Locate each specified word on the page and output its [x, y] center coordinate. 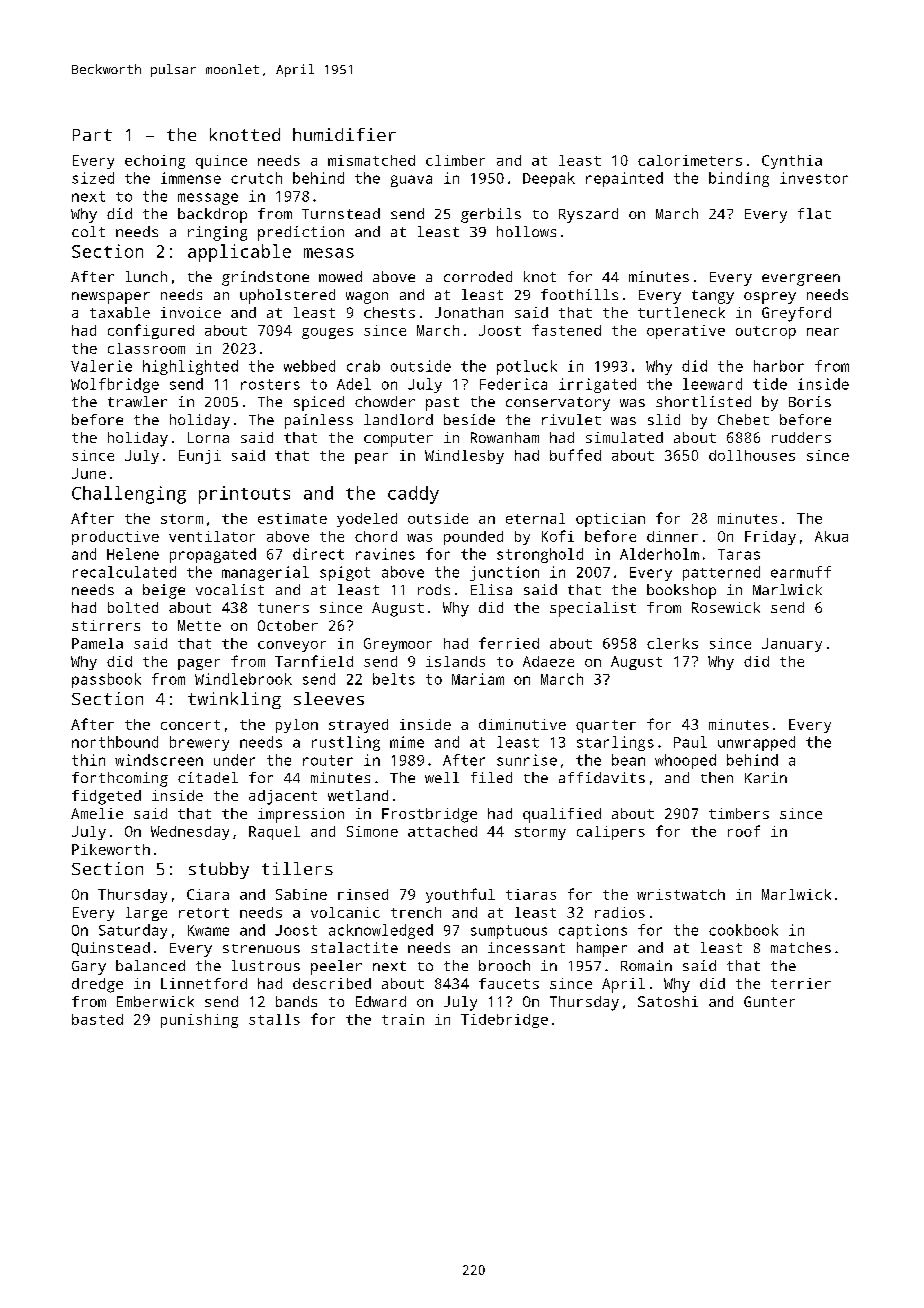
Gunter [769, 1001]
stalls [274, 1019]
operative [686, 332]
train [403, 1019]
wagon [367, 298]
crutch [256, 178]
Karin [766, 777]
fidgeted [106, 797]
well [442, 777]
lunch [146, 276]
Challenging [129, 495]
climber [455, 160]
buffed [575, 455]
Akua [831, 536]
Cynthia [792, 162]
